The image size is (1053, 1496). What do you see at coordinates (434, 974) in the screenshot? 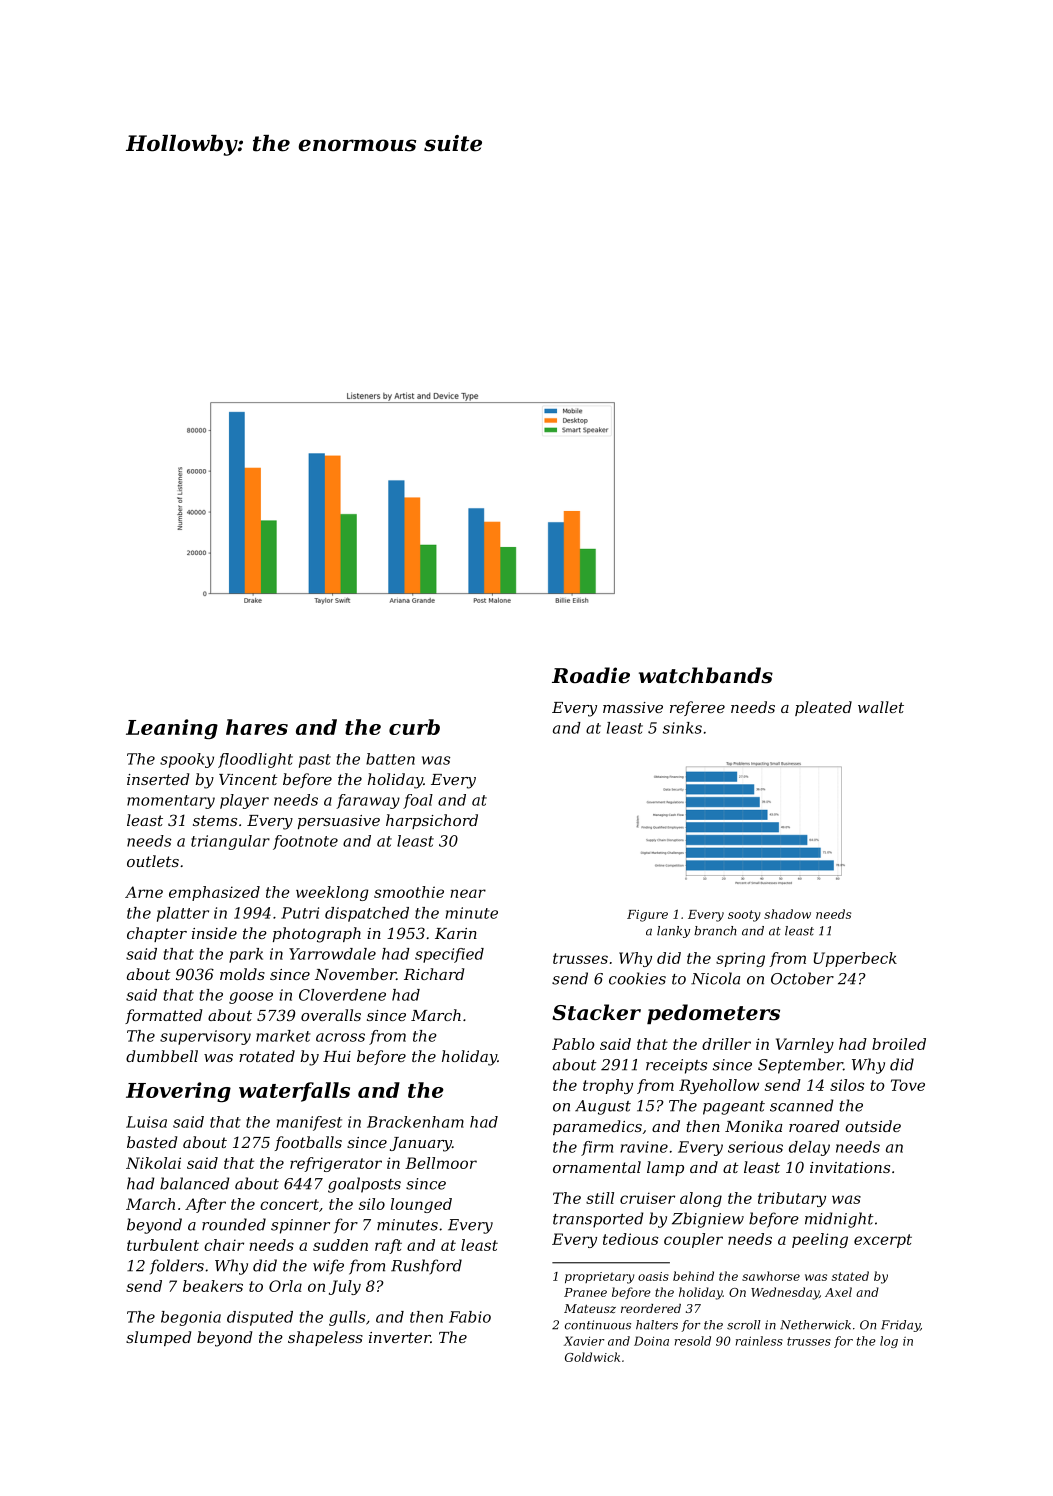
I see `Richard` at bounding box center [434, 974].
